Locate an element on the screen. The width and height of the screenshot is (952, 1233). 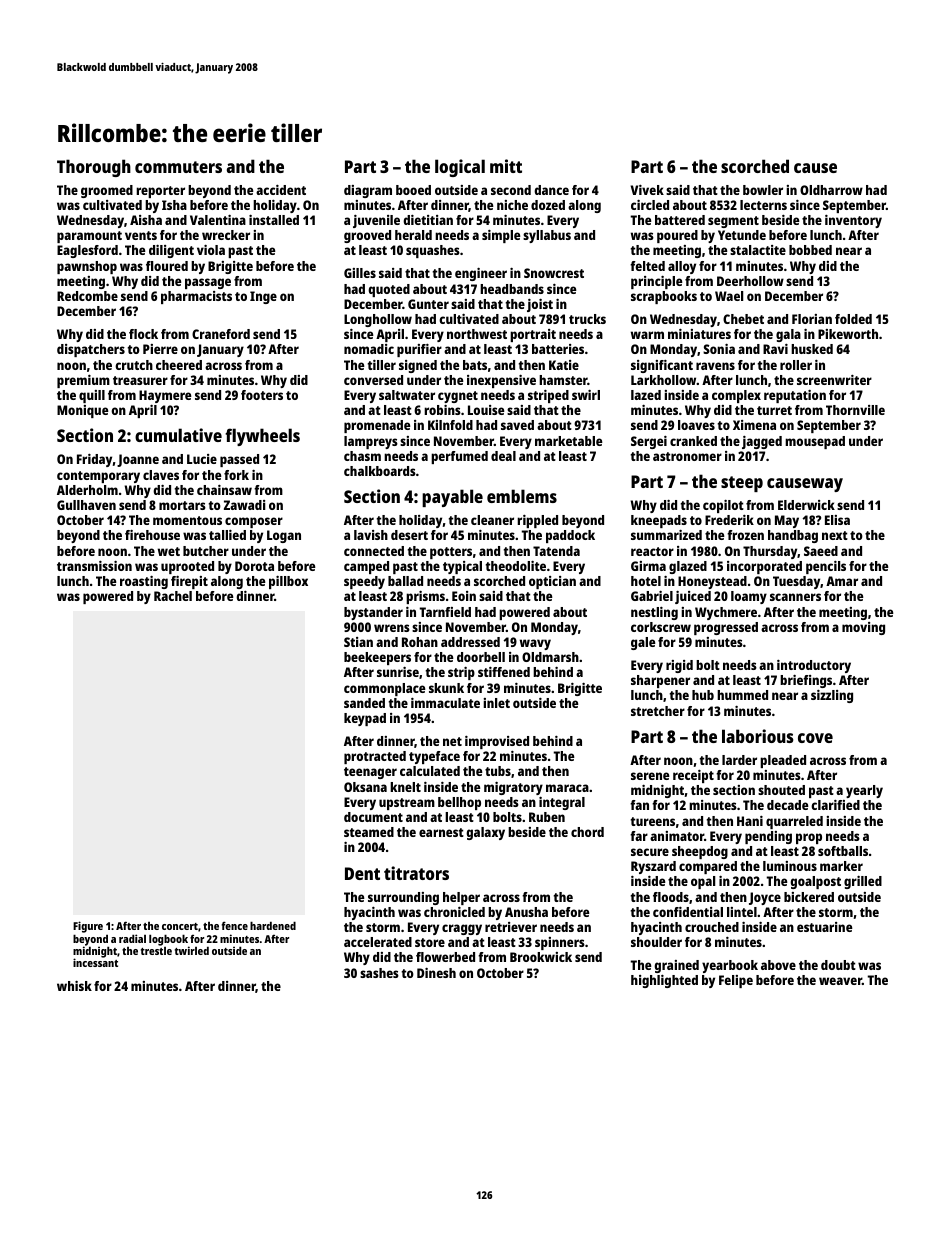
Snowcrest is located at coordinates (554, 273).
